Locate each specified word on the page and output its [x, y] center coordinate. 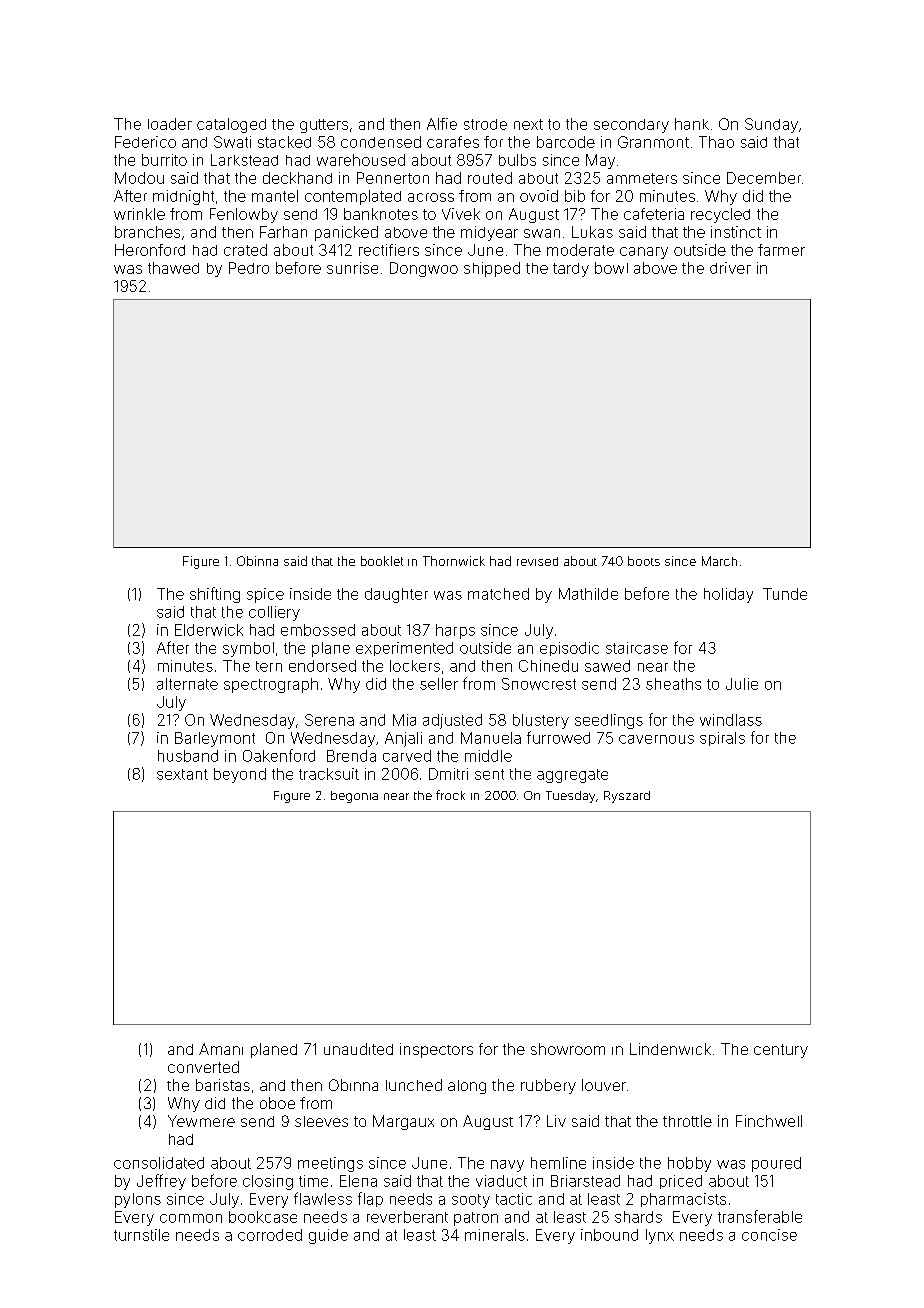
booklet [382, 561]
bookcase [263, 1217]
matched [498, 594]
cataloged [231, 125]
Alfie [442, 124]
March [719, 561]
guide [328, 1236]
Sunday [771, 125]
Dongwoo [424, 269]
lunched [414, 1085]
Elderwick [209, 630]
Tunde [785, 594]
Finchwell [769, 1121]
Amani [221, 1049]
